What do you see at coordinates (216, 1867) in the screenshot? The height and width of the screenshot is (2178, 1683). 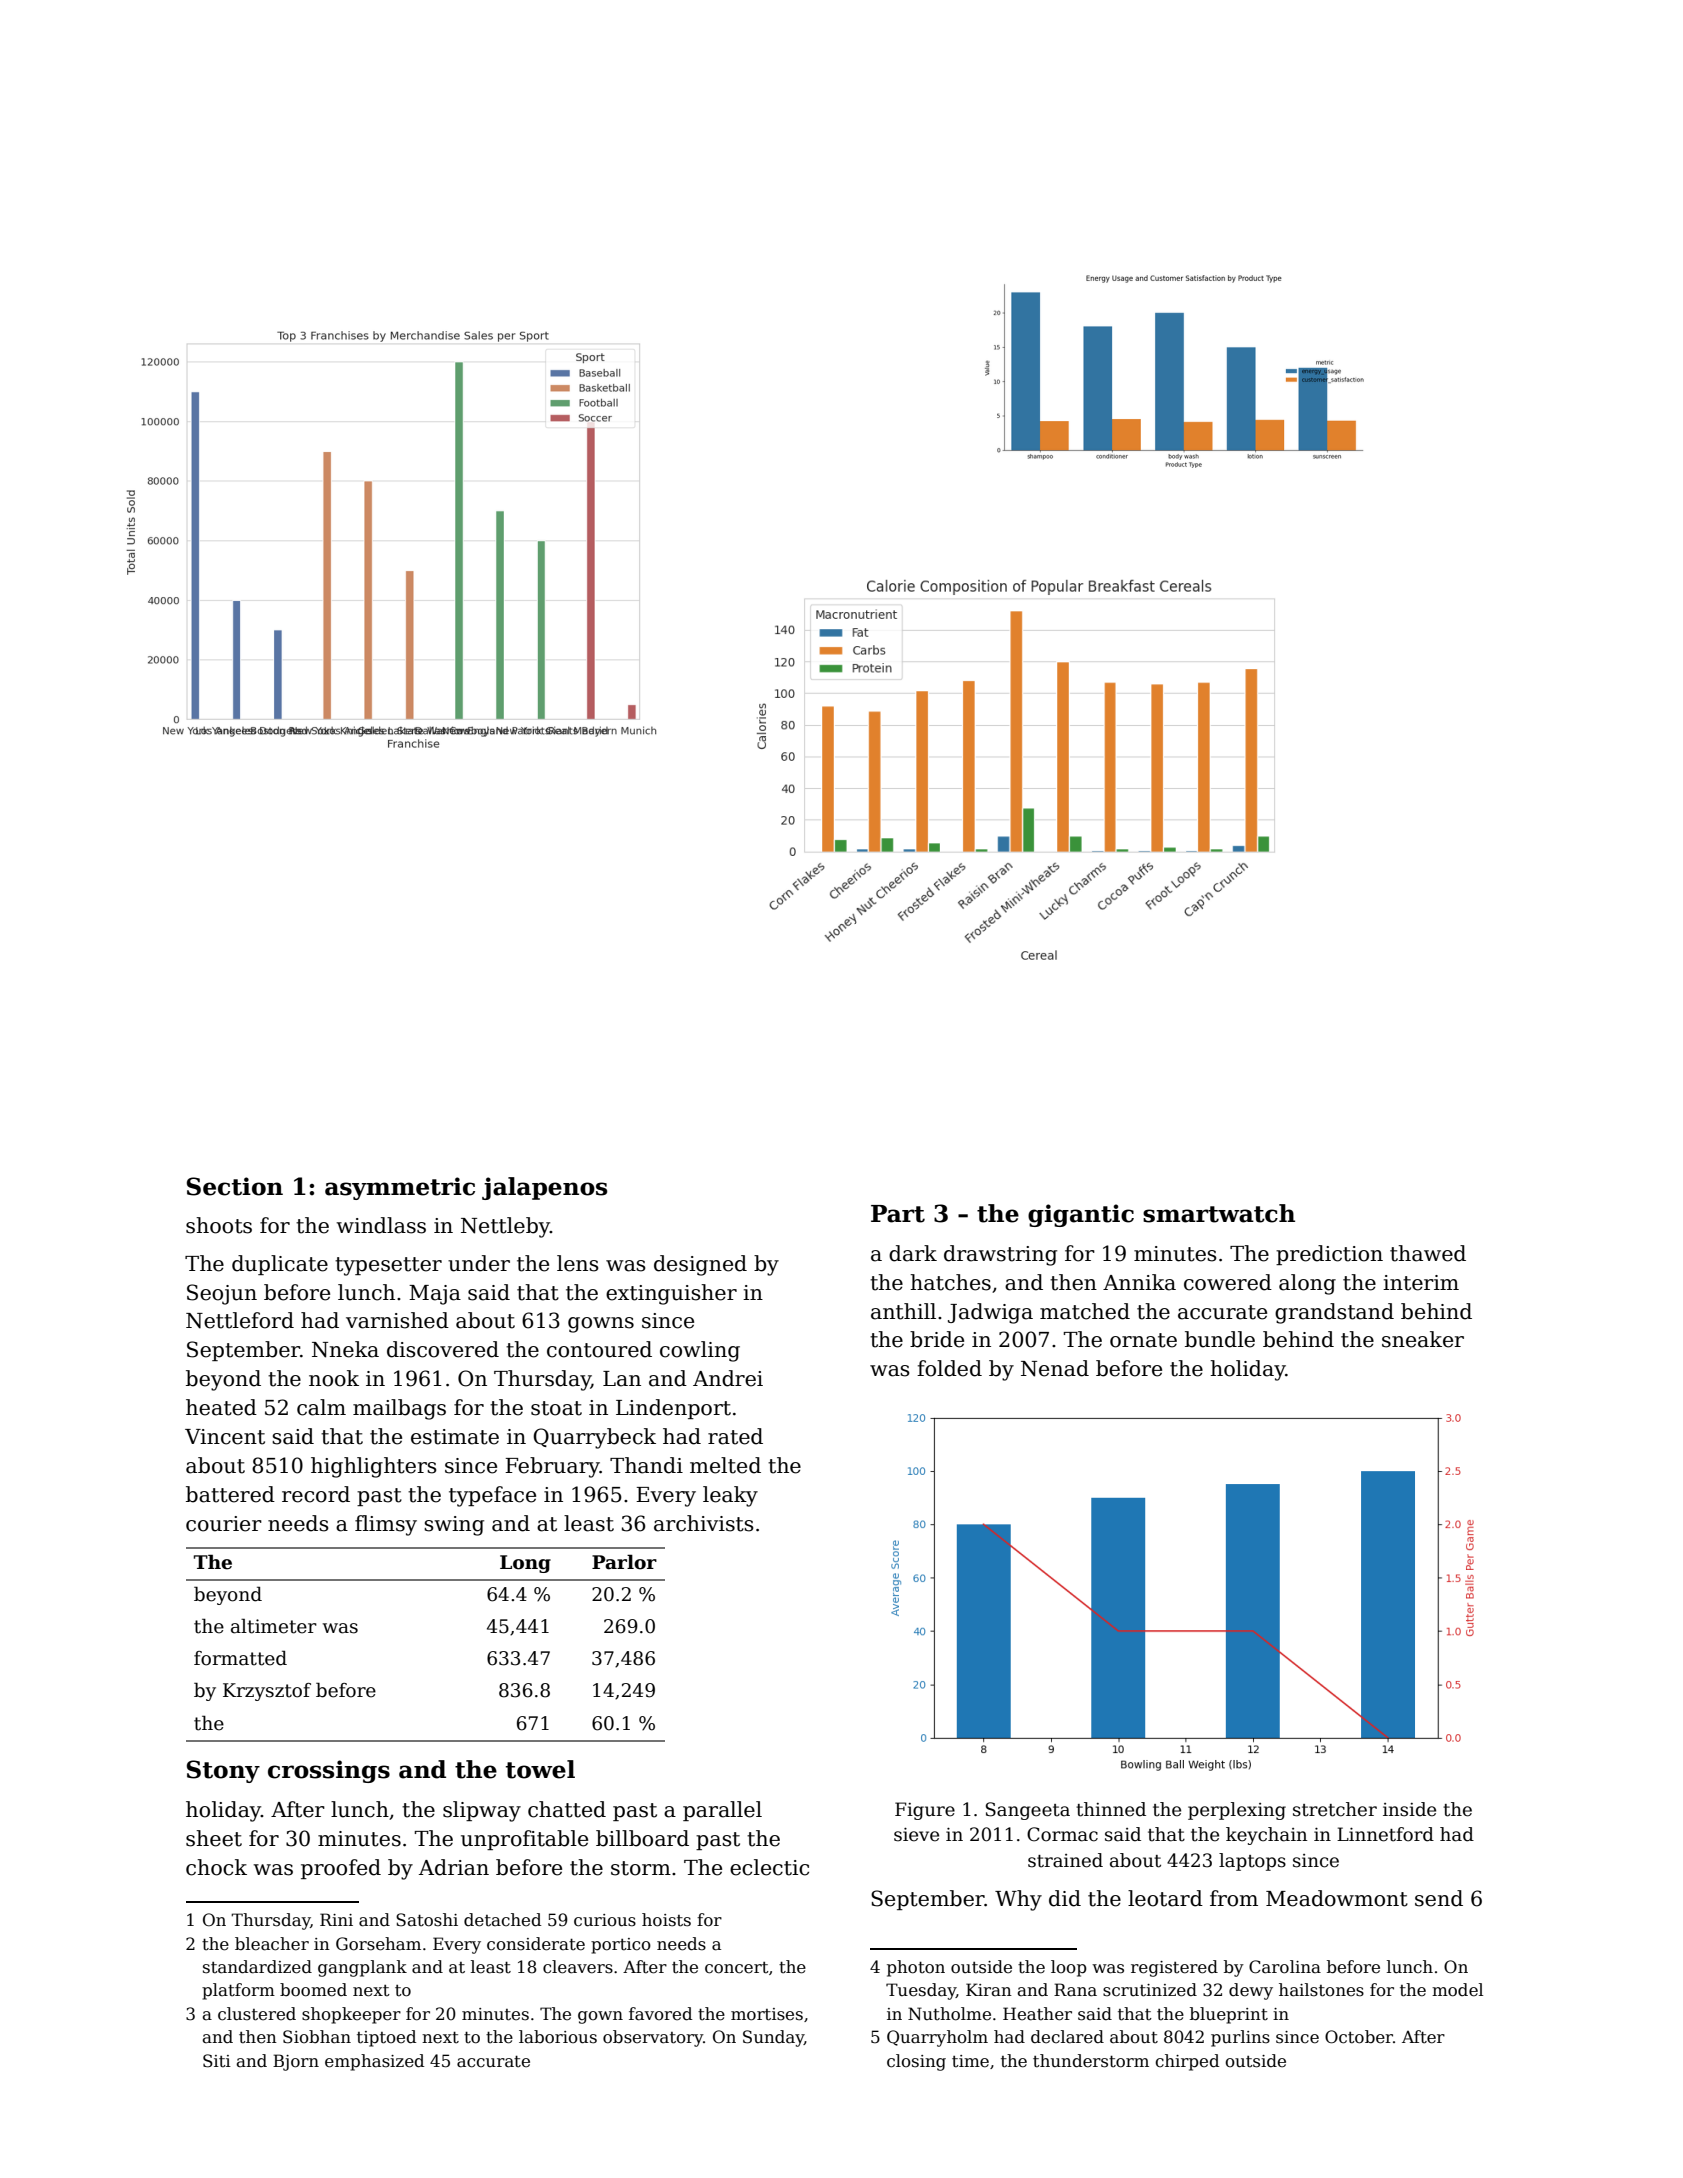 I see `chock` at bounding box center [216, 1867].
